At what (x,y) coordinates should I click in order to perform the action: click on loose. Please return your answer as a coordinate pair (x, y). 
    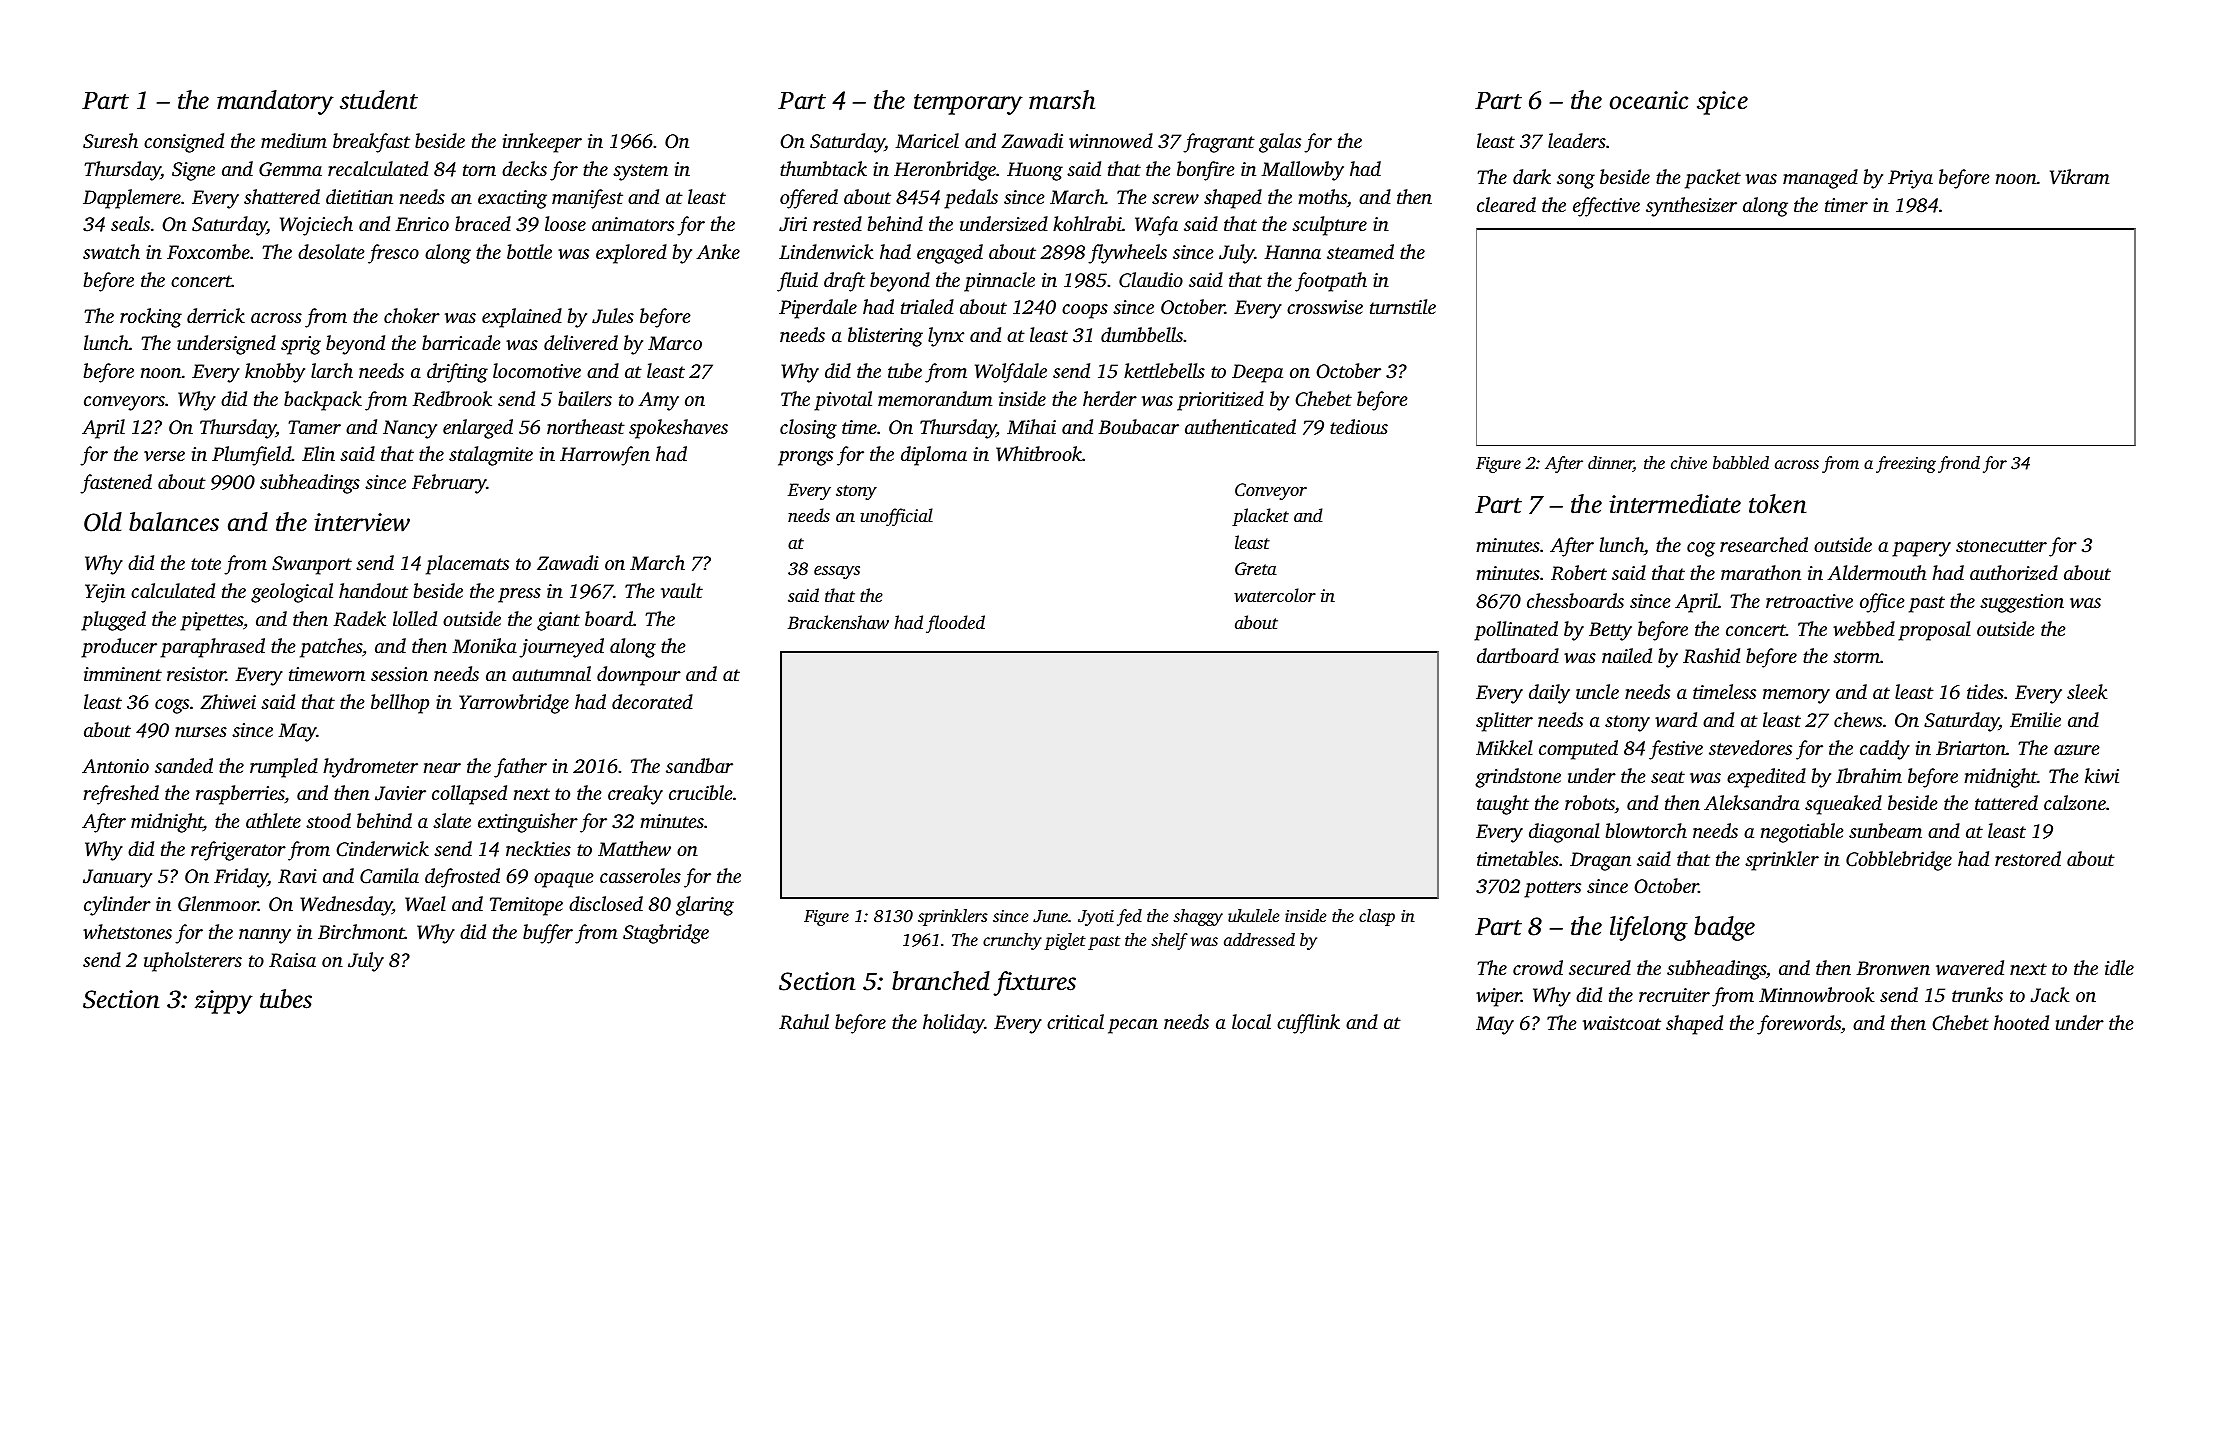
    Looking at the image, I should click on (565, 223).
